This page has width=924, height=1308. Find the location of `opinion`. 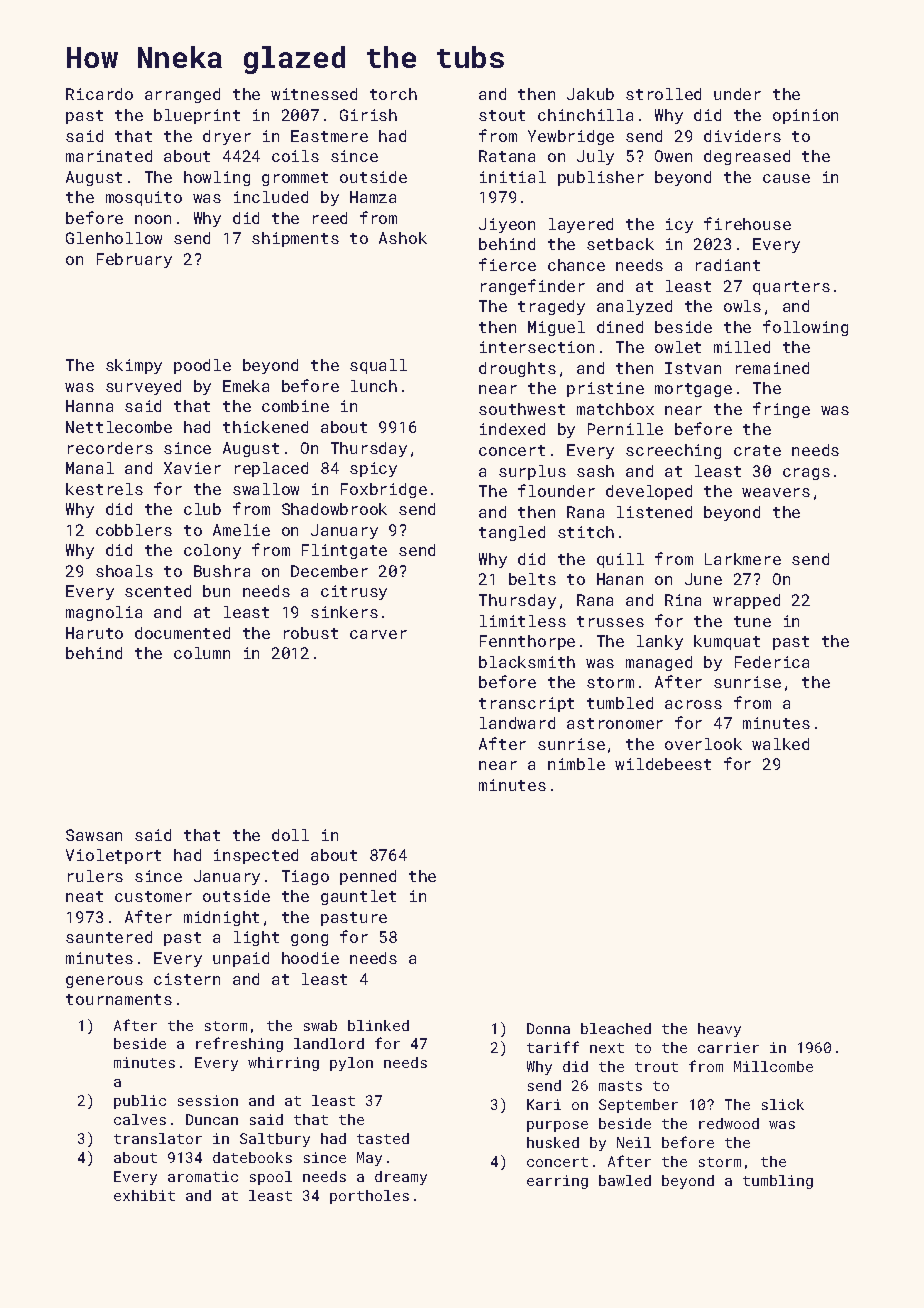

opinion is located at coordinates (805, 116).
